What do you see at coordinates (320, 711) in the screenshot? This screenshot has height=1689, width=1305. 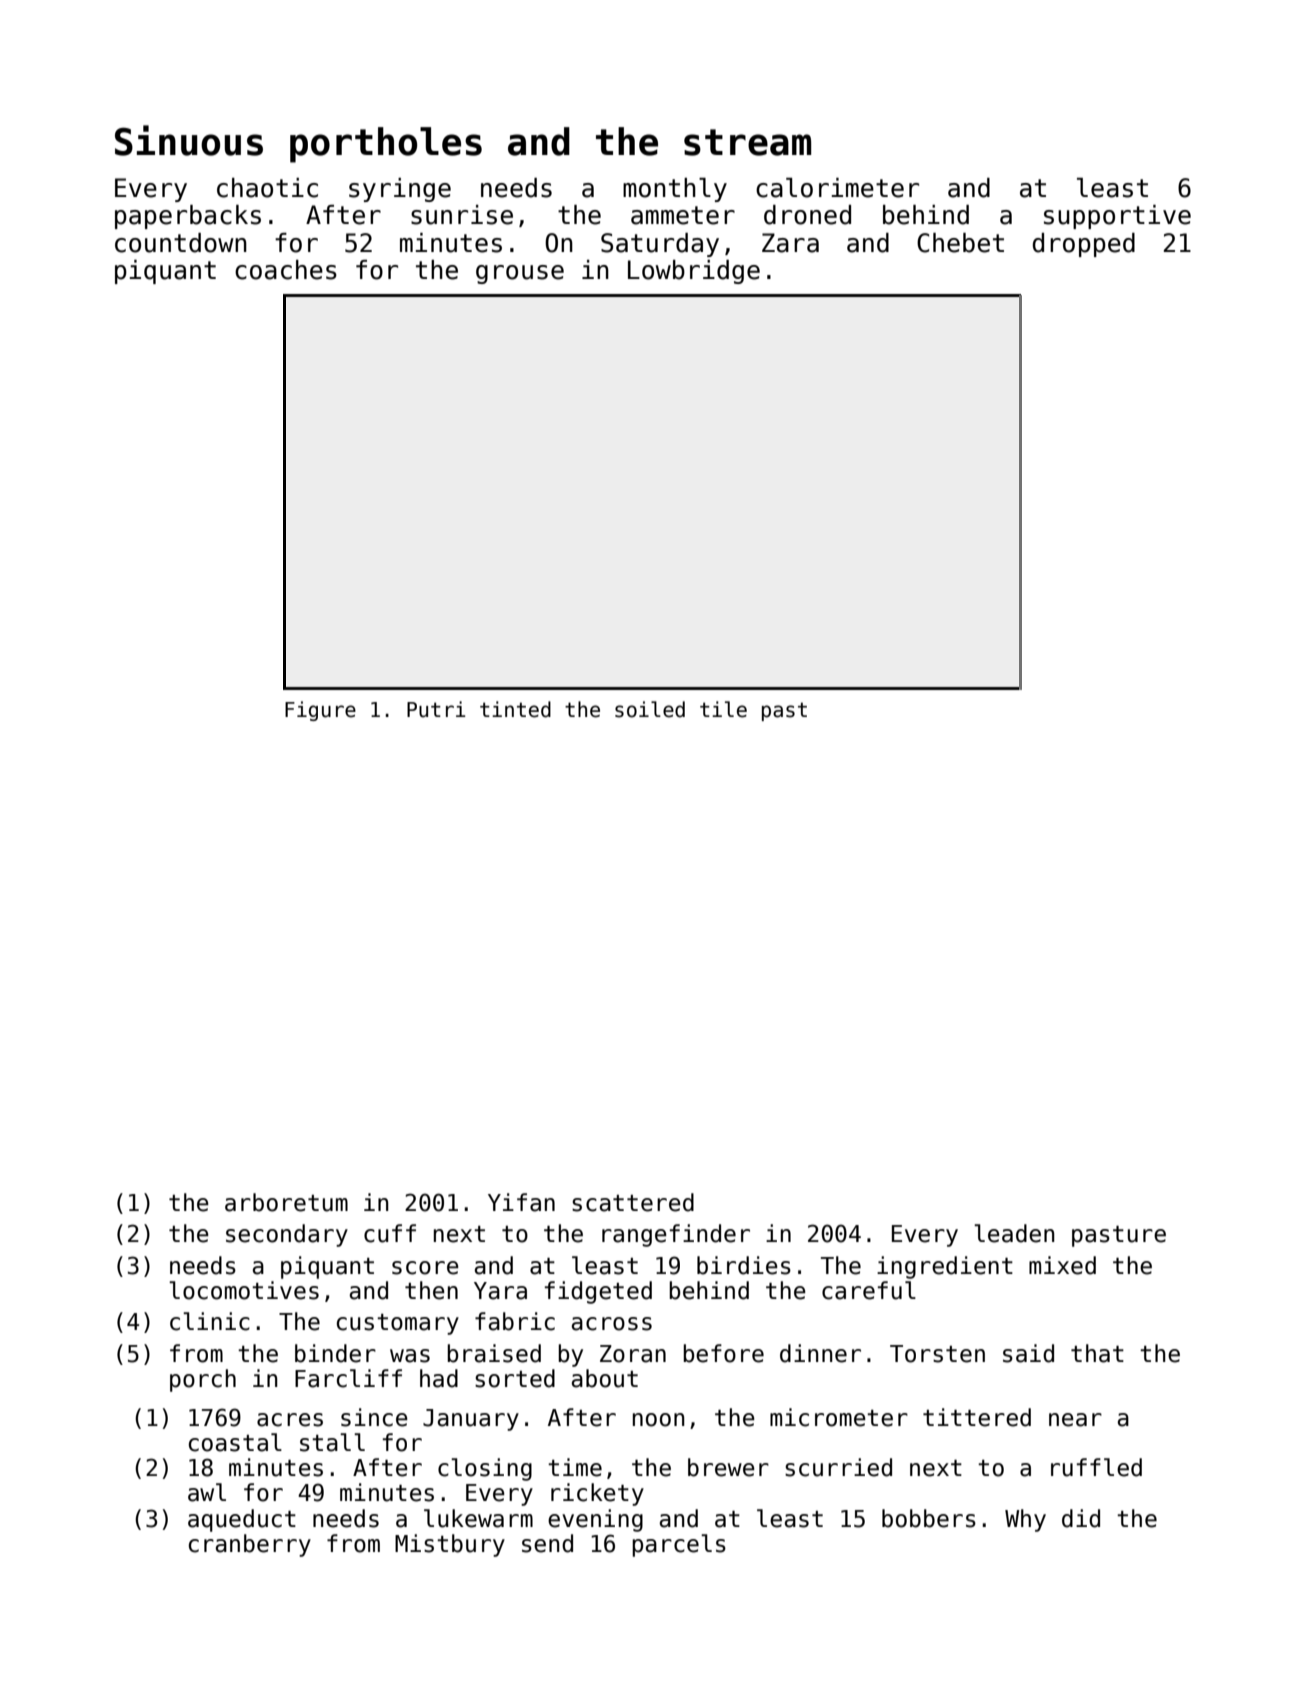 I see `Figure` at bounding box center [320, 711].
